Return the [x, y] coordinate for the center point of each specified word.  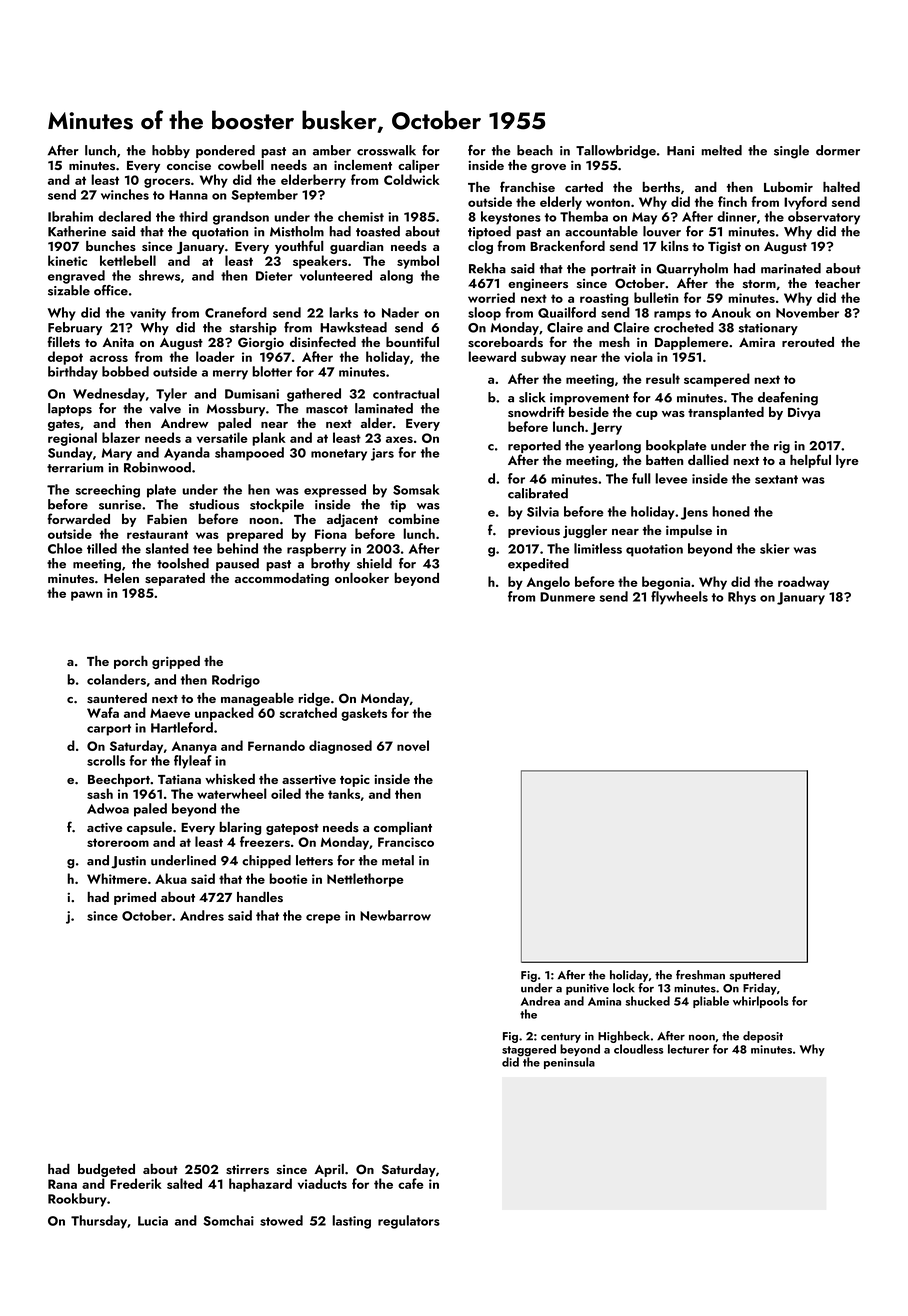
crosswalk [386, 150]
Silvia [543, 511]
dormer [838, 150]
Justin [128, 862]
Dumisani [252, 394]
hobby [171, 151]
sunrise [120, 505]
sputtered [755, 976]
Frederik [136, 1183]
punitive [587, 989]
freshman [700, 975]
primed [135, 898]
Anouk [731, 312]
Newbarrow [395, 915]
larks [344, 312]
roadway [803, 583]
